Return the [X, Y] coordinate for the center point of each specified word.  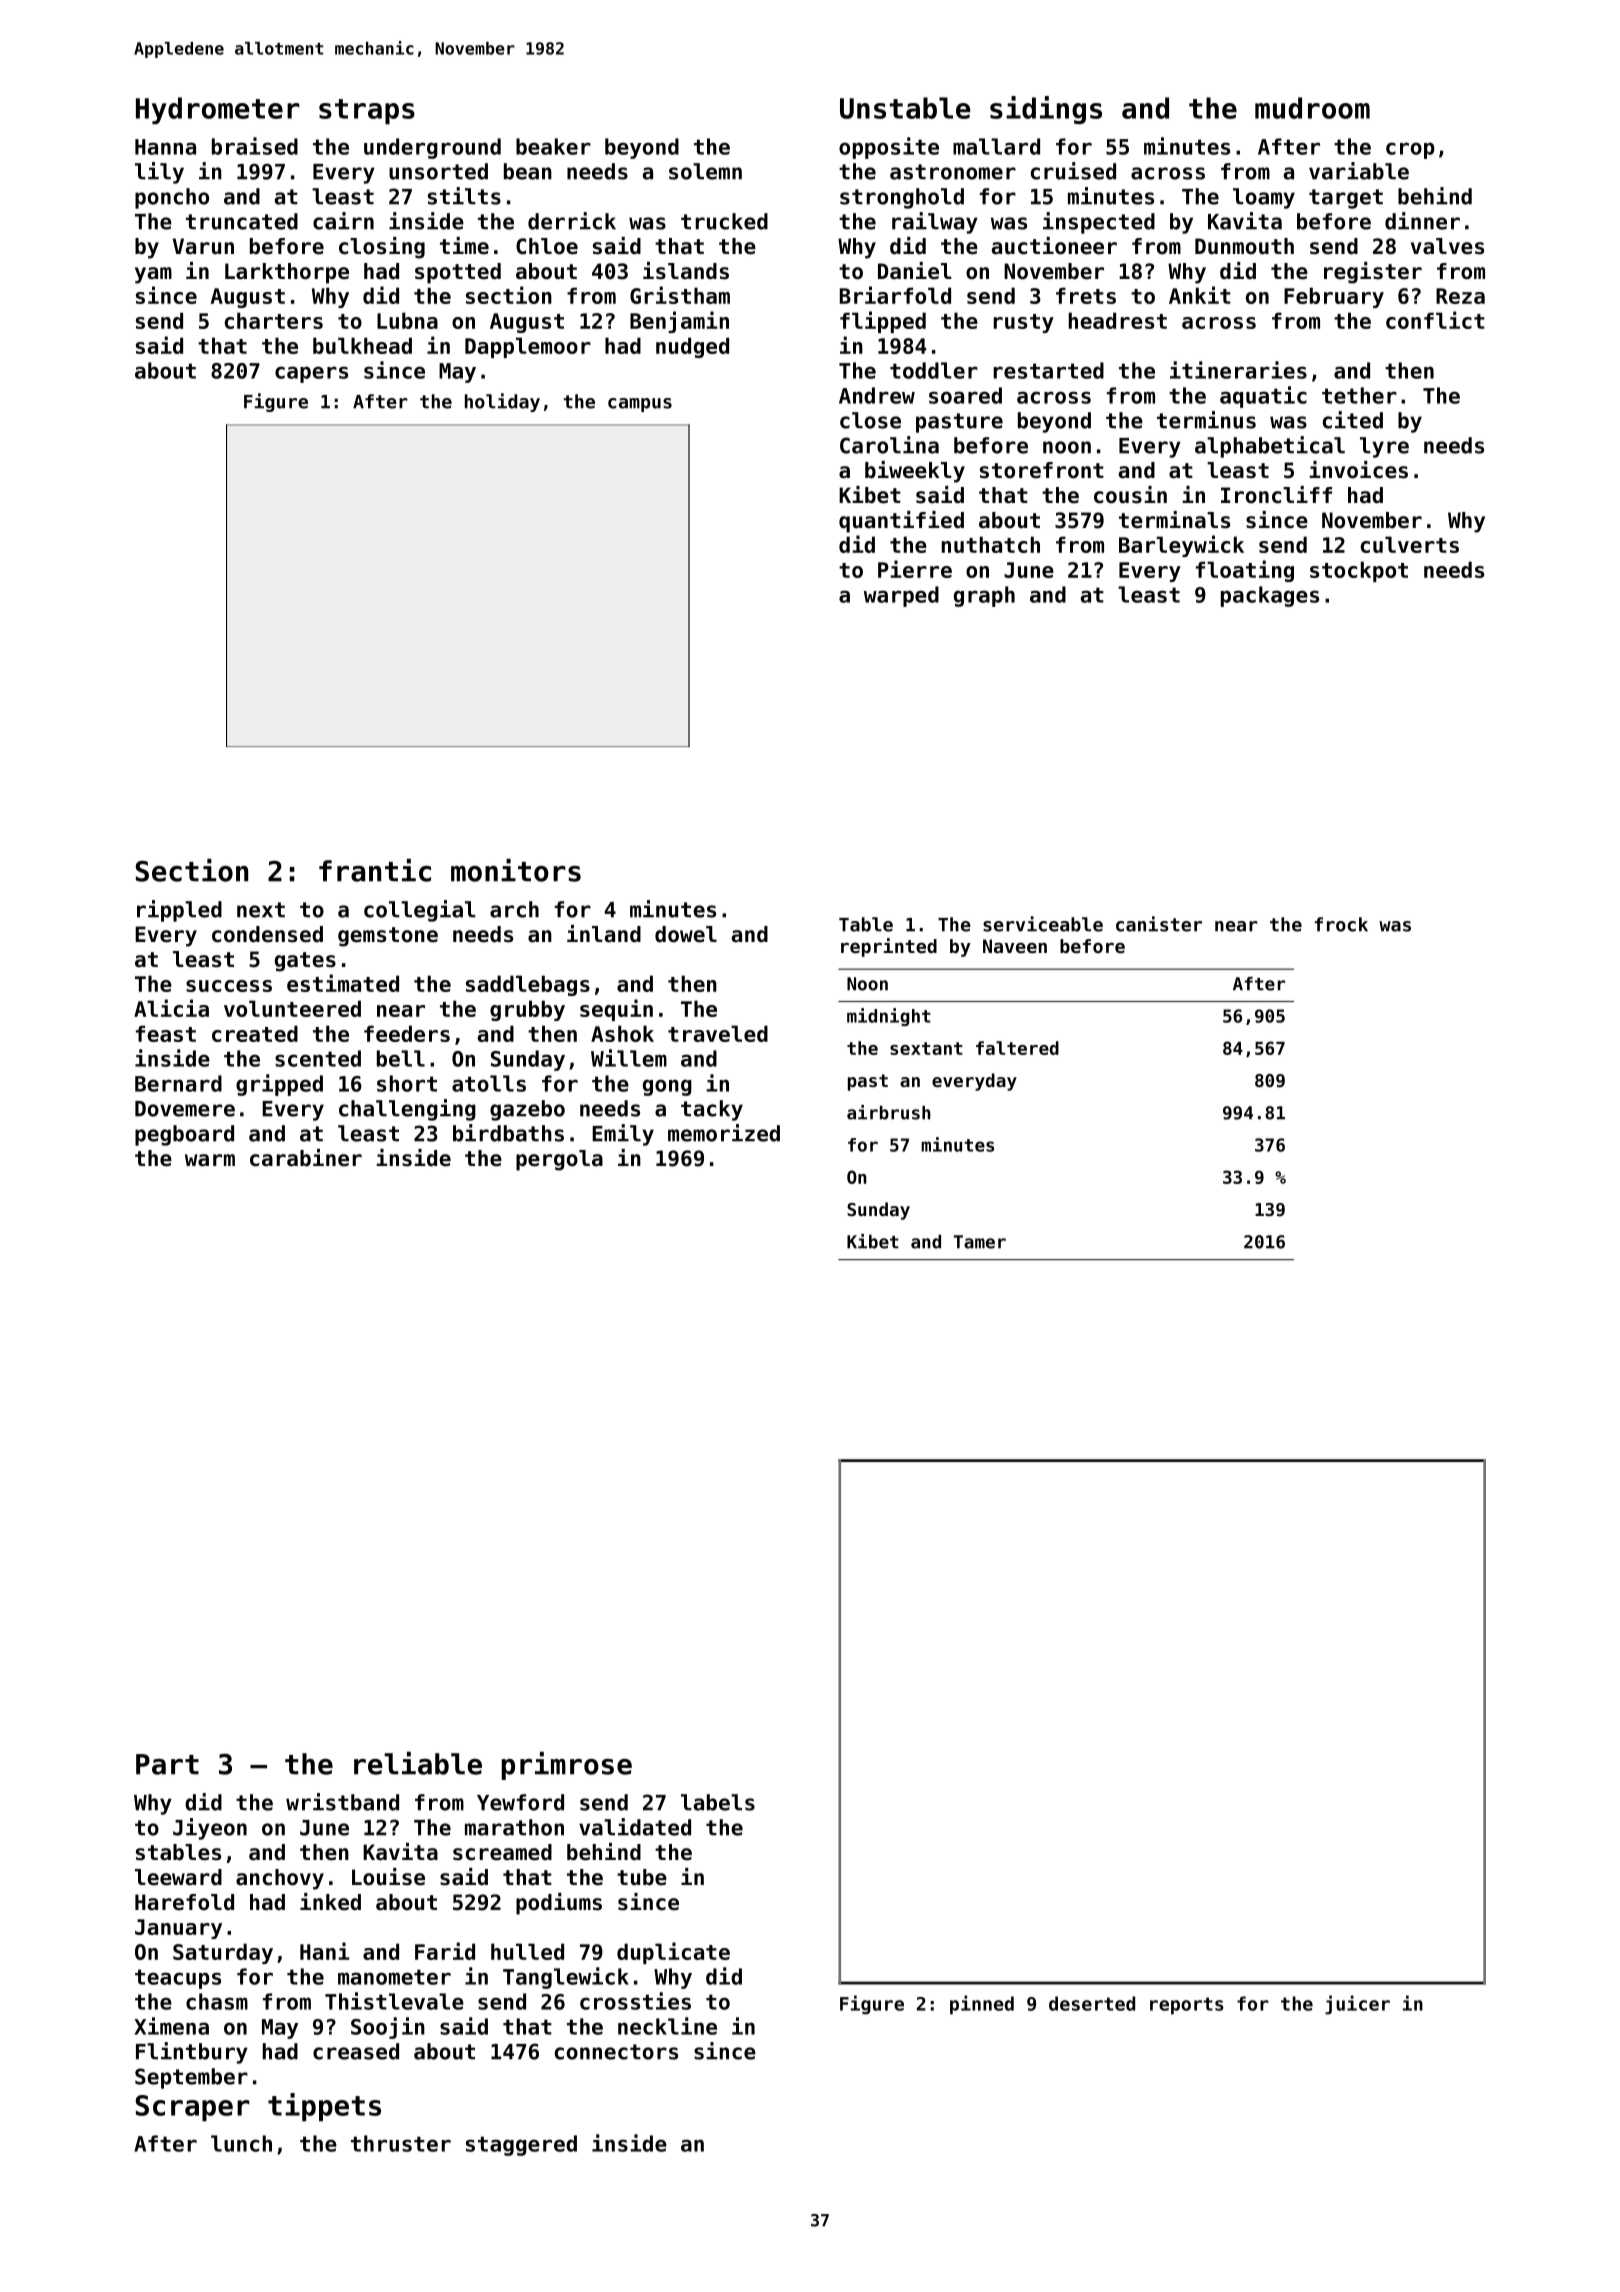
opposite [889, 148]
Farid [445, 1951]
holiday [502, 402]
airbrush [889, 1112]
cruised [1073, 171]
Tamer [980, 1242]
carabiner [306, 1158]
